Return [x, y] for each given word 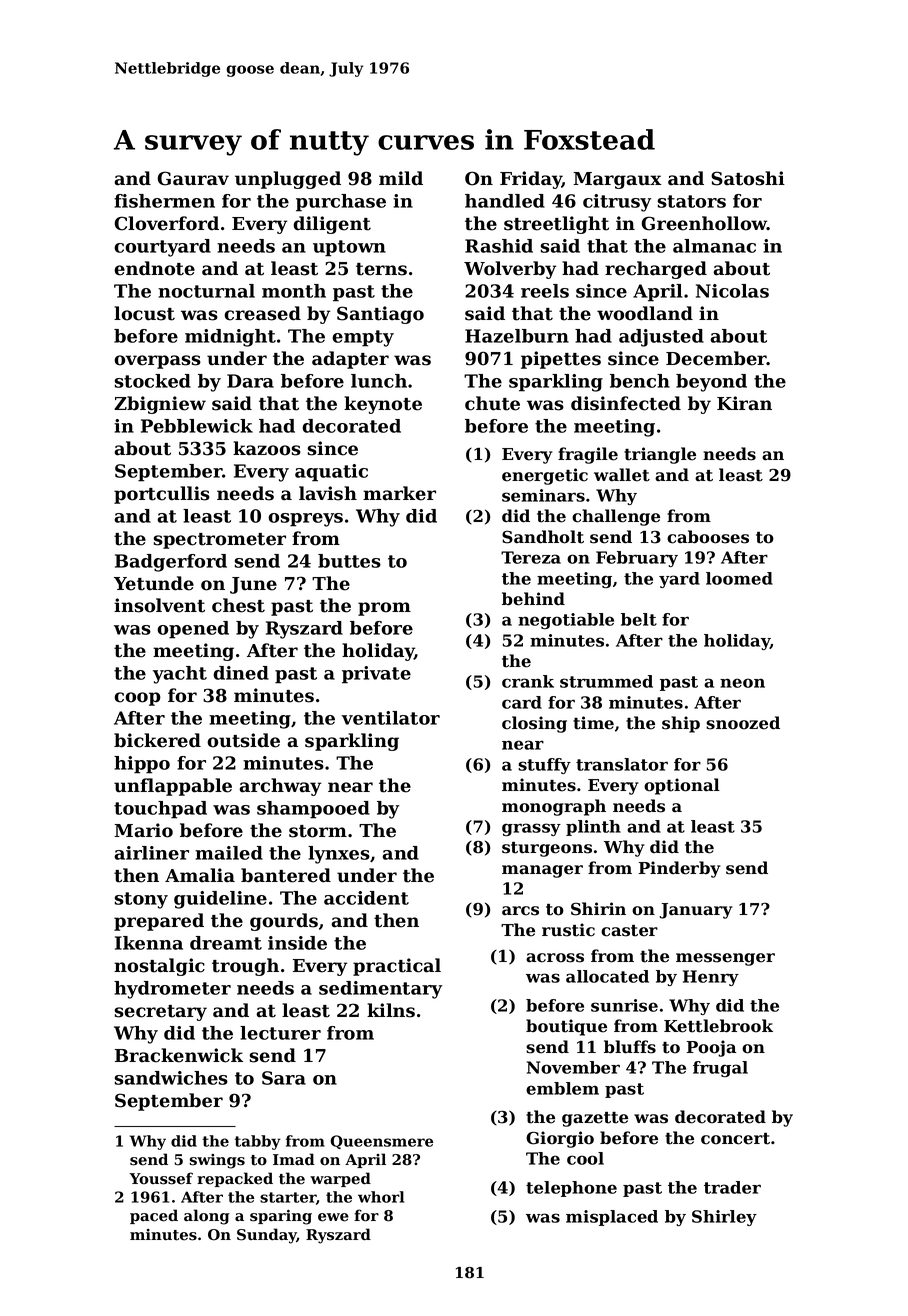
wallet [622, 475]
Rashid [499, 246]
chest [238, 605]
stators [692, 201]
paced [154, 1216]
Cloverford [166, 223]
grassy [531, 829]
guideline [220, 900]
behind [533, 599]
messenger [725, 959]
